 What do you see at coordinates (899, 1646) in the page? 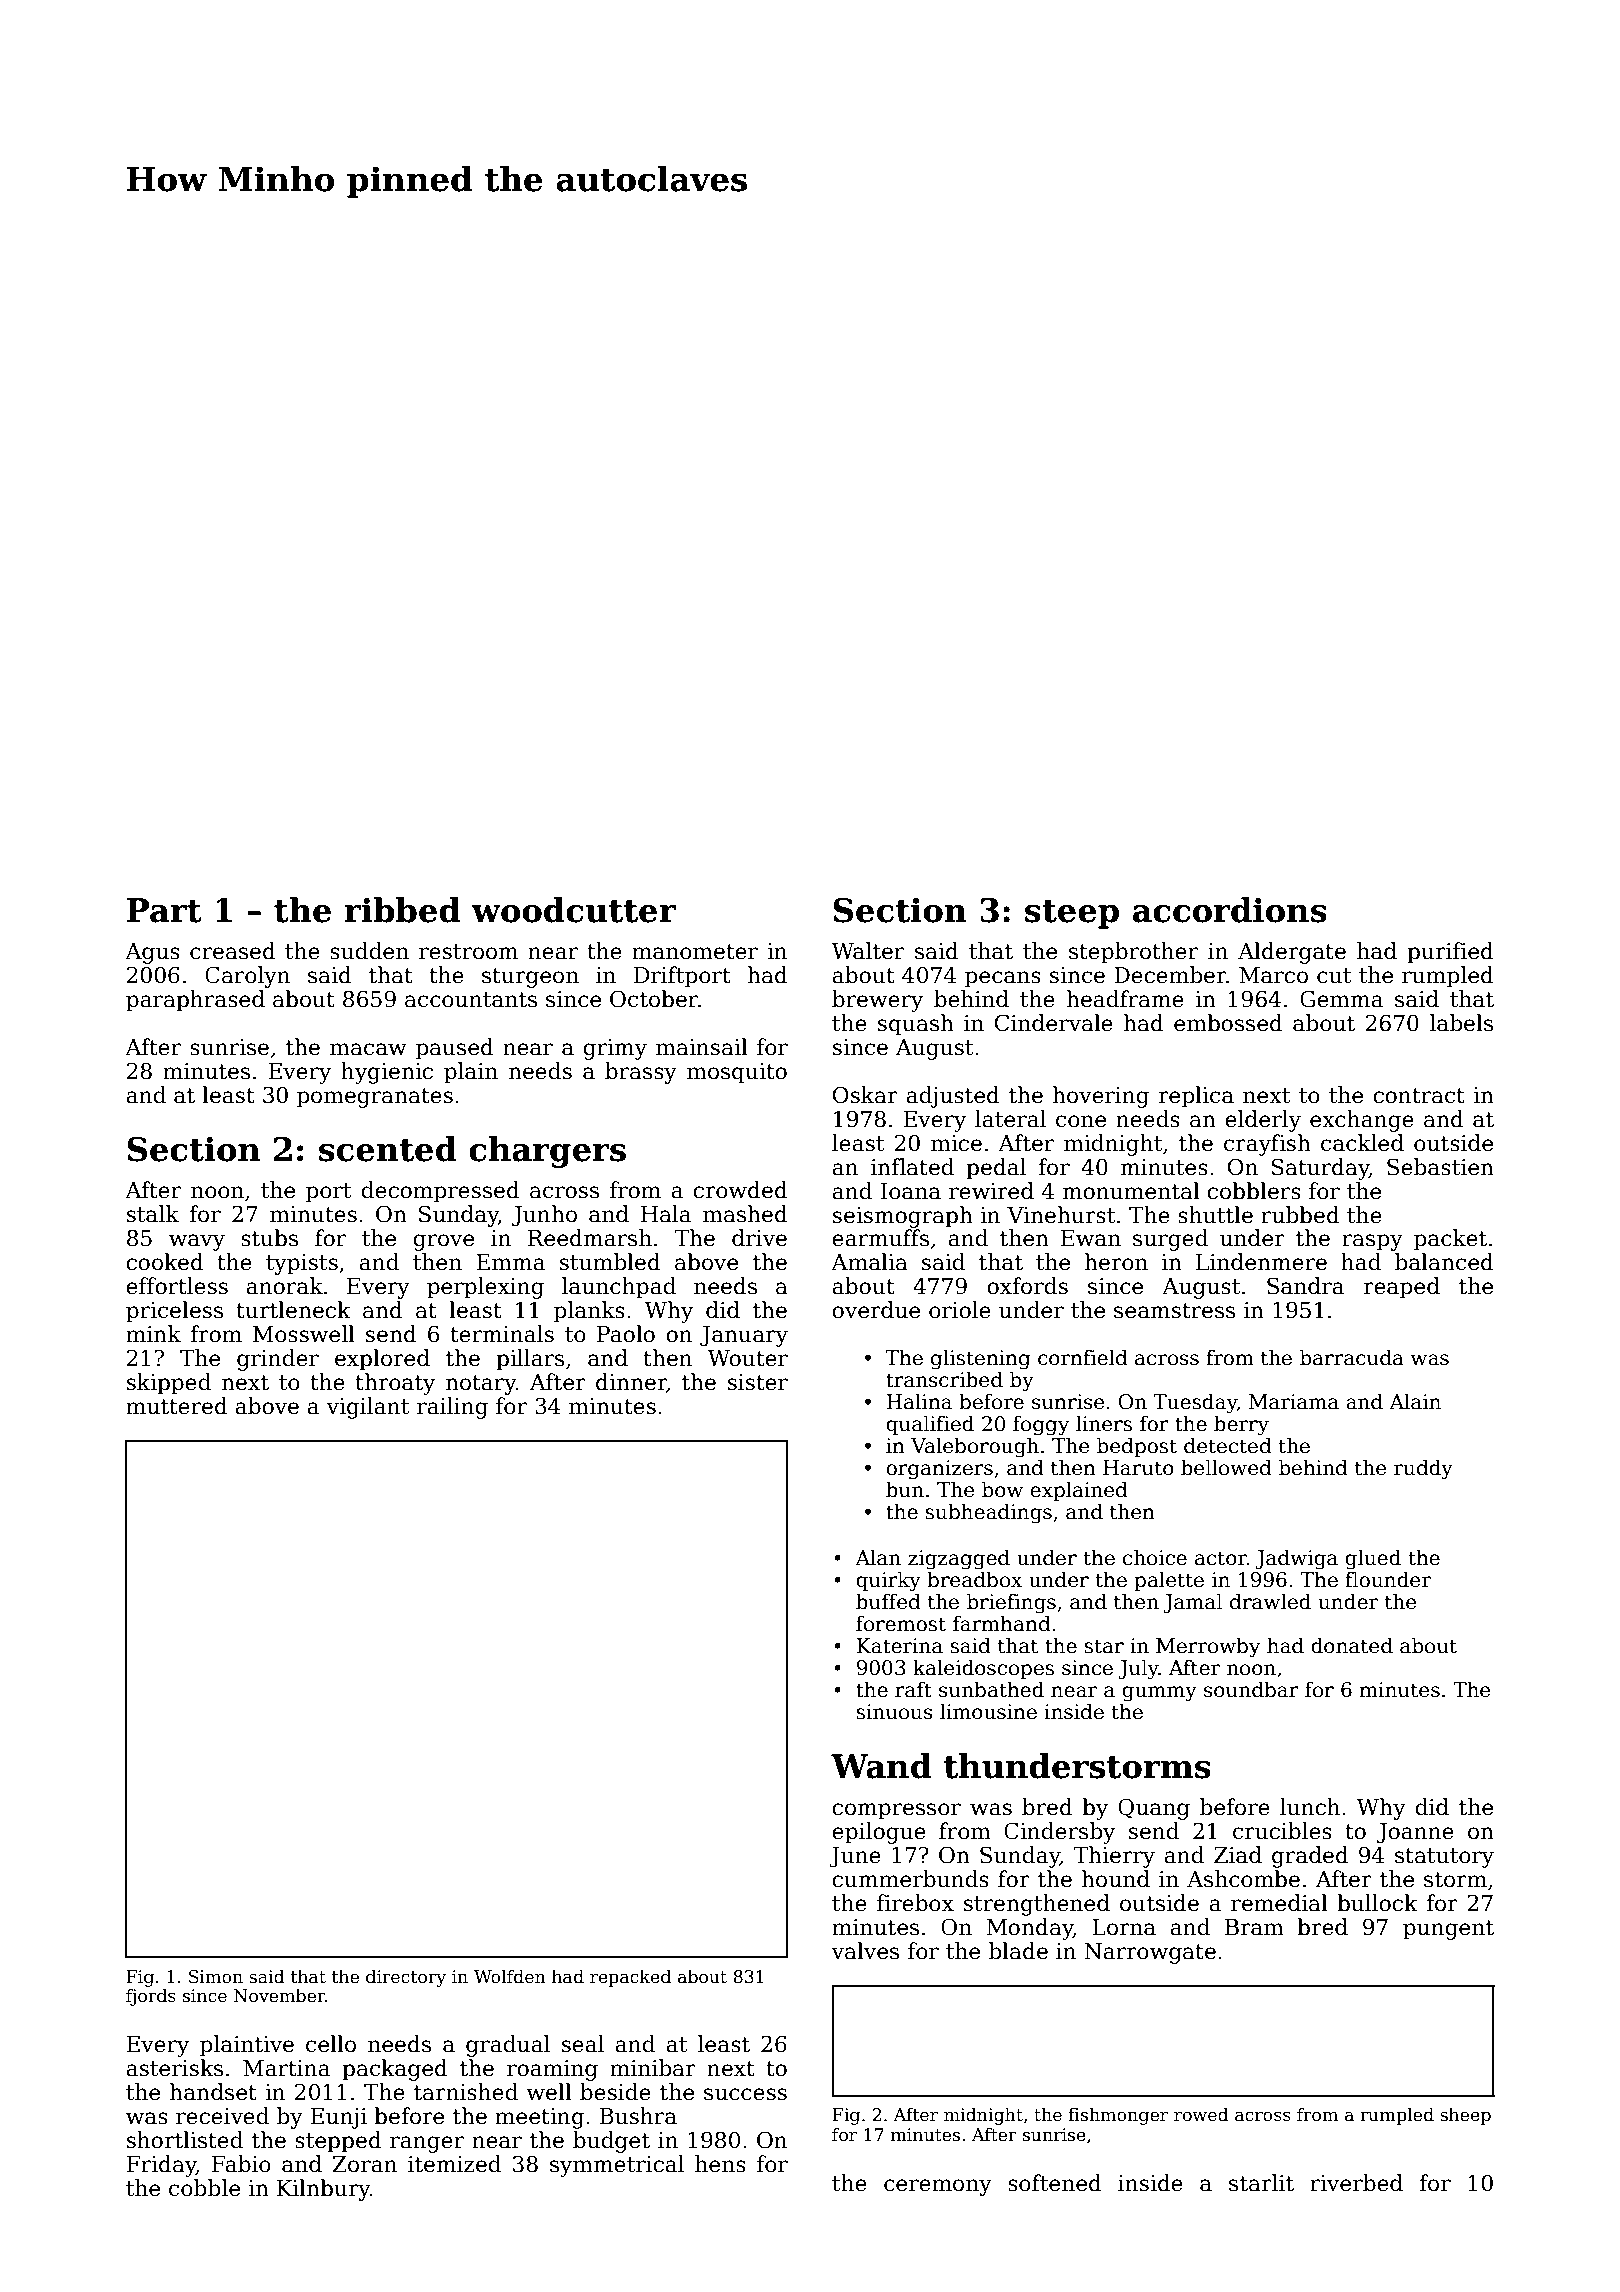
I see `Katerina` at bounding box center [899, 1646].
